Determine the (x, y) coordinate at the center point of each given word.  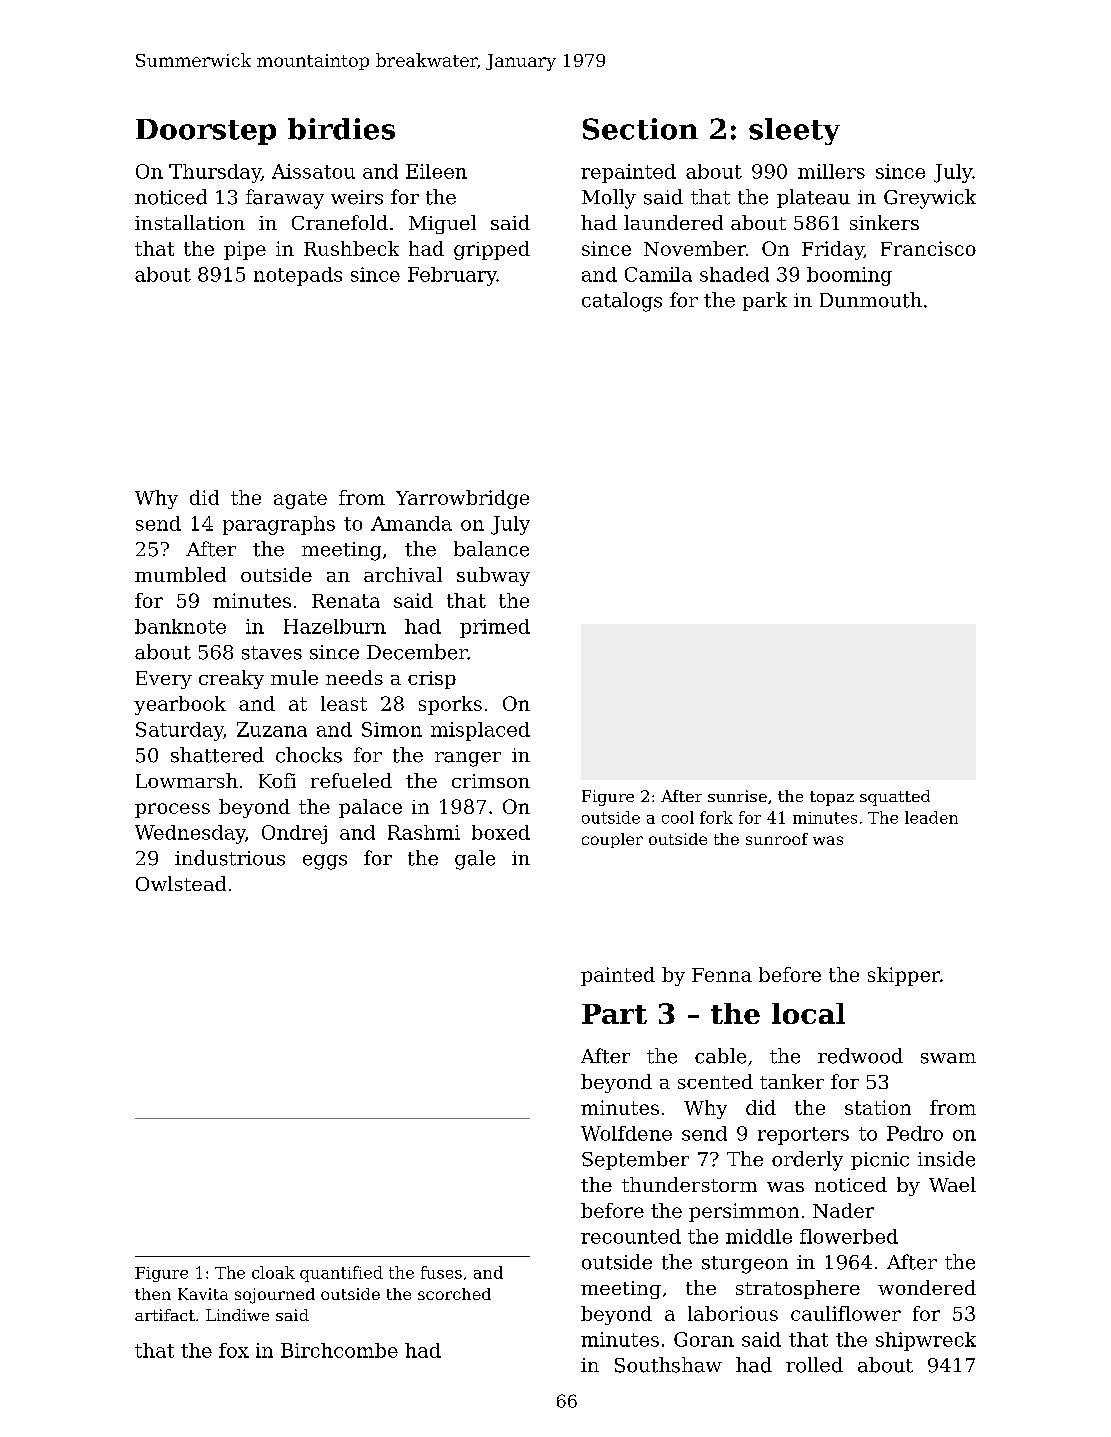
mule (294, 677)
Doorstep (206, 132)
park (765, 301)
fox (234, 1350)
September (635, 1160)
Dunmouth (871, 300)
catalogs (622, 302)
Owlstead (181, 883)
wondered (927, 1287)
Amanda (411, 523)
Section (640, 129)
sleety (794, 131)
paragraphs (279, 525)
